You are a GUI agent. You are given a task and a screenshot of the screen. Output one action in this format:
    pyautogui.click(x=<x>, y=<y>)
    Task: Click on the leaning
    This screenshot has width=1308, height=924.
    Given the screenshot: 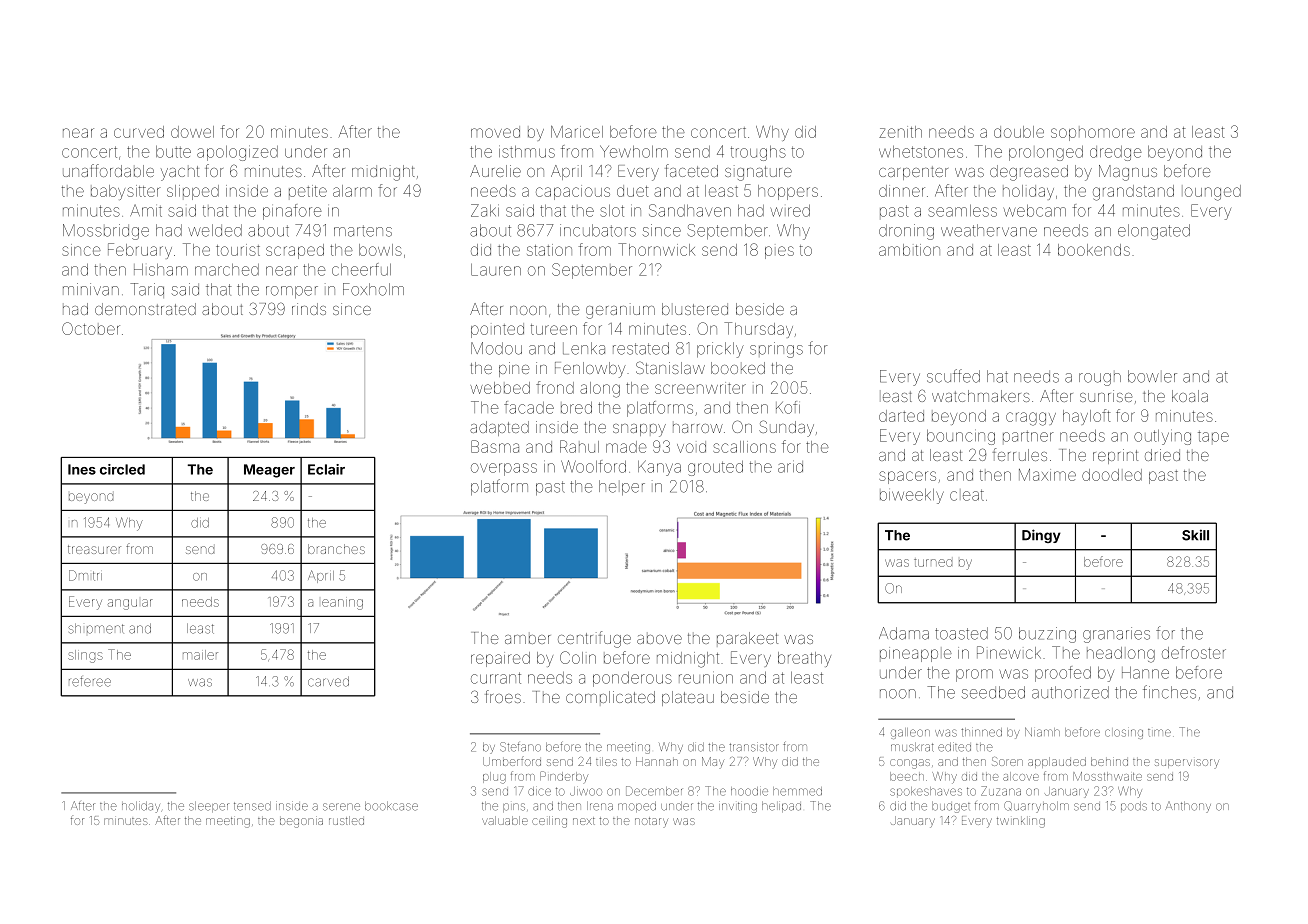 What is the action you would take?
    pyautogui.click(x=342, y=603)
